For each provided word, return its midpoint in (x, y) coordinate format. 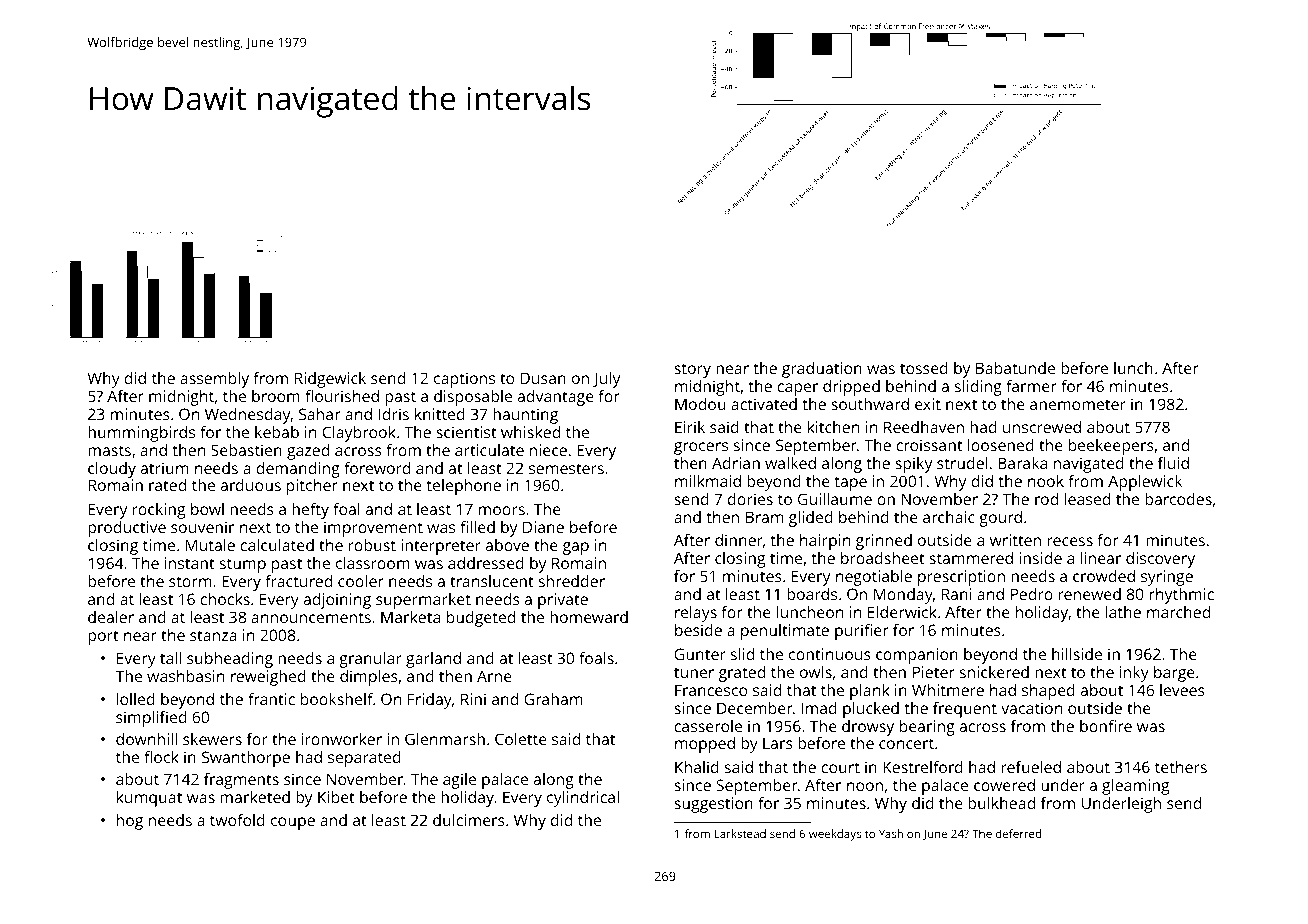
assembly (214, 380)
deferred (1018, 833)
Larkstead (740, 833)
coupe (293, 823)
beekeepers (1111, 447)
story (692, 370)
